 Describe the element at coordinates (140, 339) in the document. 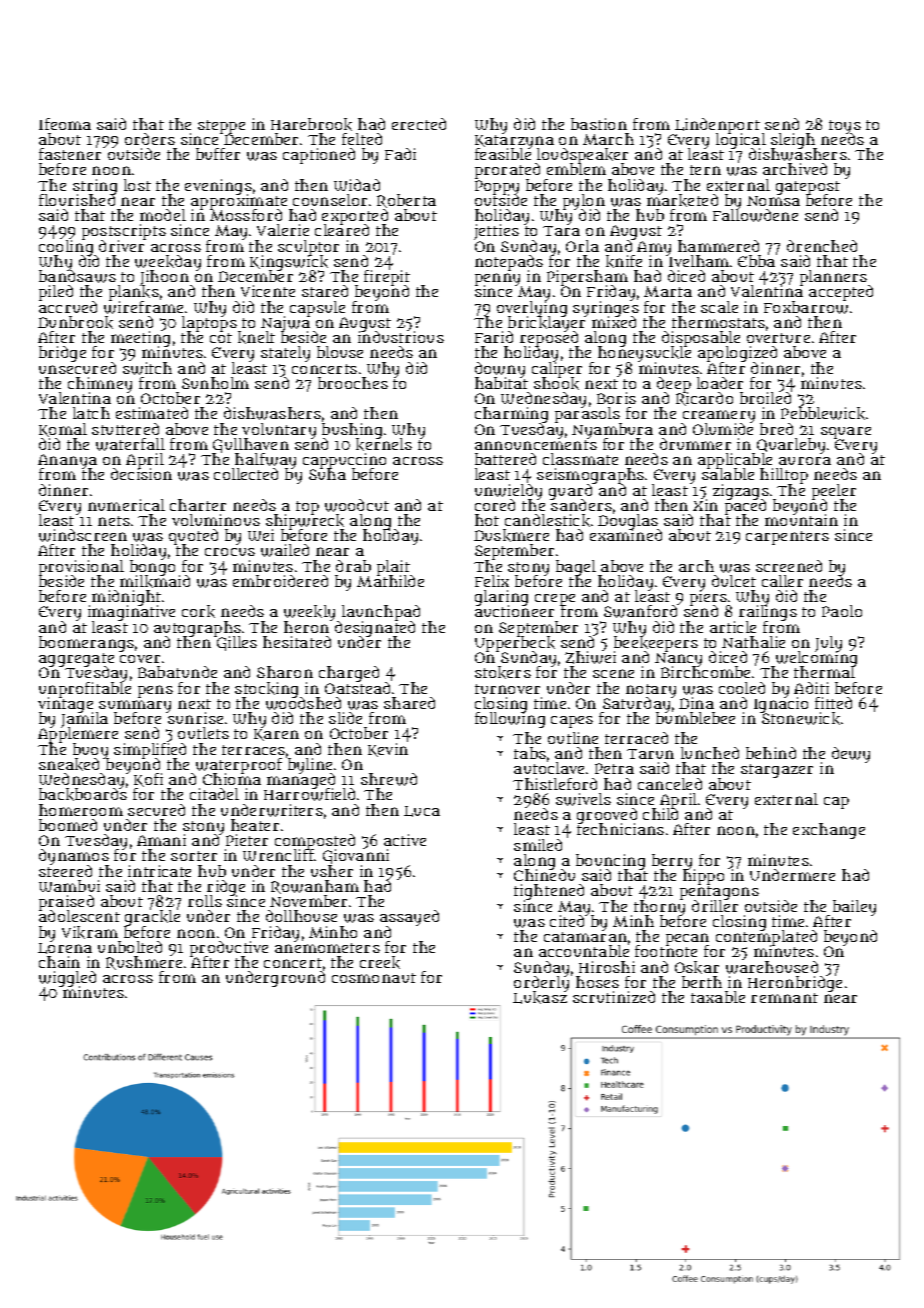

I see `meeting` at that location.
